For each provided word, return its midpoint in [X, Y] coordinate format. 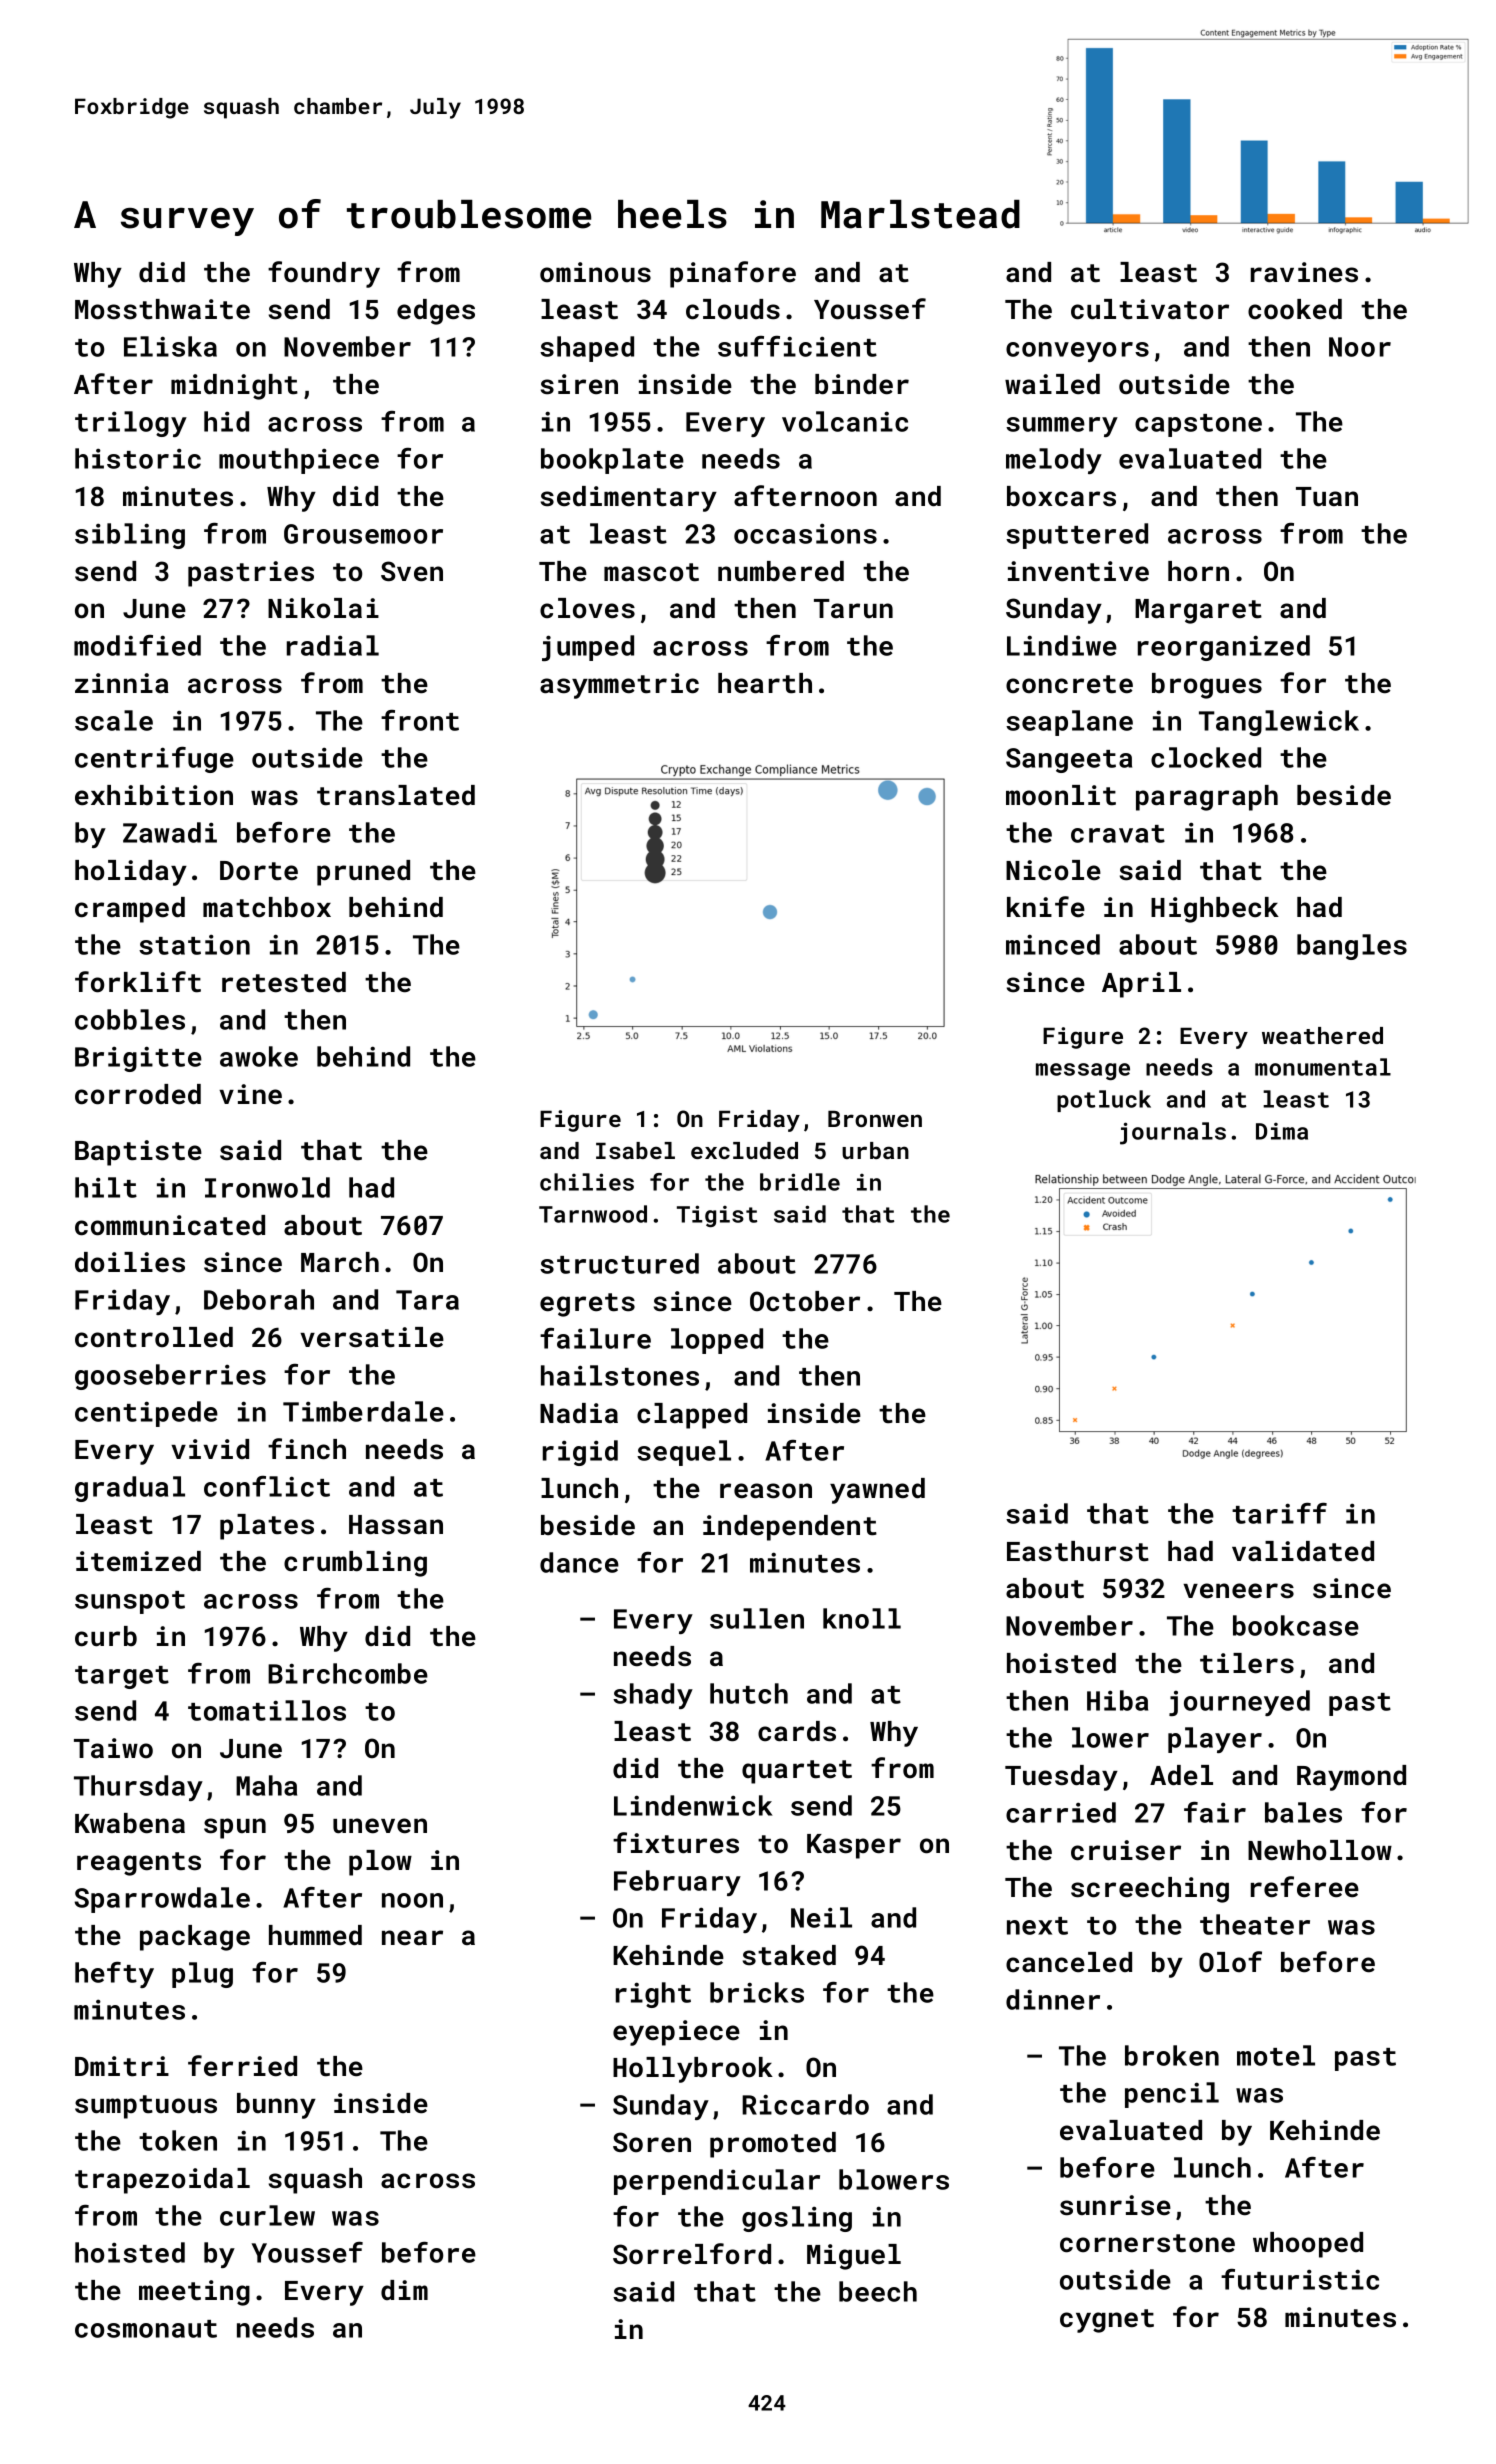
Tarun [853, 608]
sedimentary [629, 499]
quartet [797, 1772]
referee [1305, 1887]
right [653, 1995]
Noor [1360, 347]
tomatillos [267, 1710]
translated [396, 795]
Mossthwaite [162, 309]
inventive [1078, 571]
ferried [242, 2066]
